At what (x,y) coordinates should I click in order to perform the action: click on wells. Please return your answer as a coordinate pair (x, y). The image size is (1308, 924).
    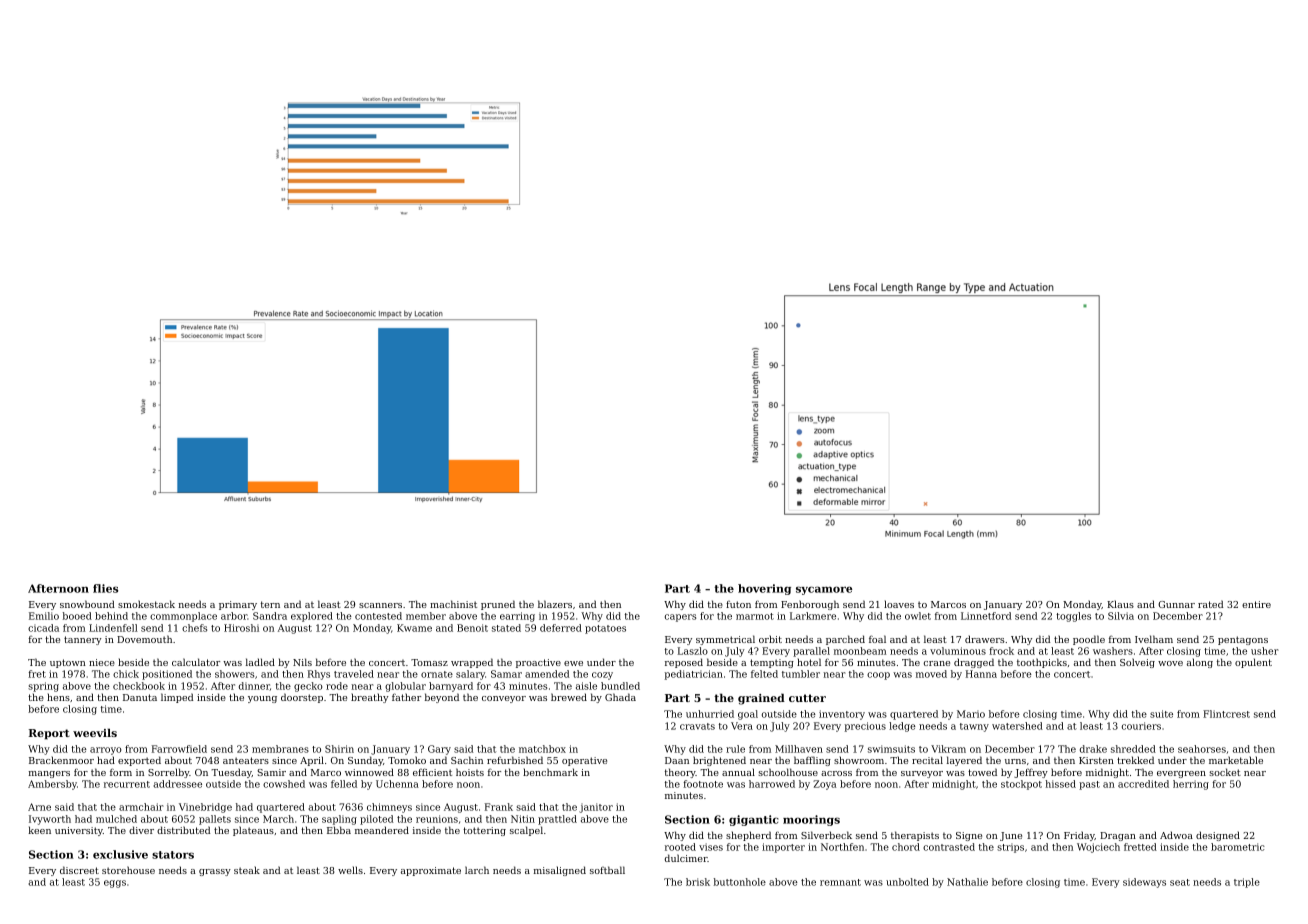
    Looking at the image, I should click on (350, 870).
